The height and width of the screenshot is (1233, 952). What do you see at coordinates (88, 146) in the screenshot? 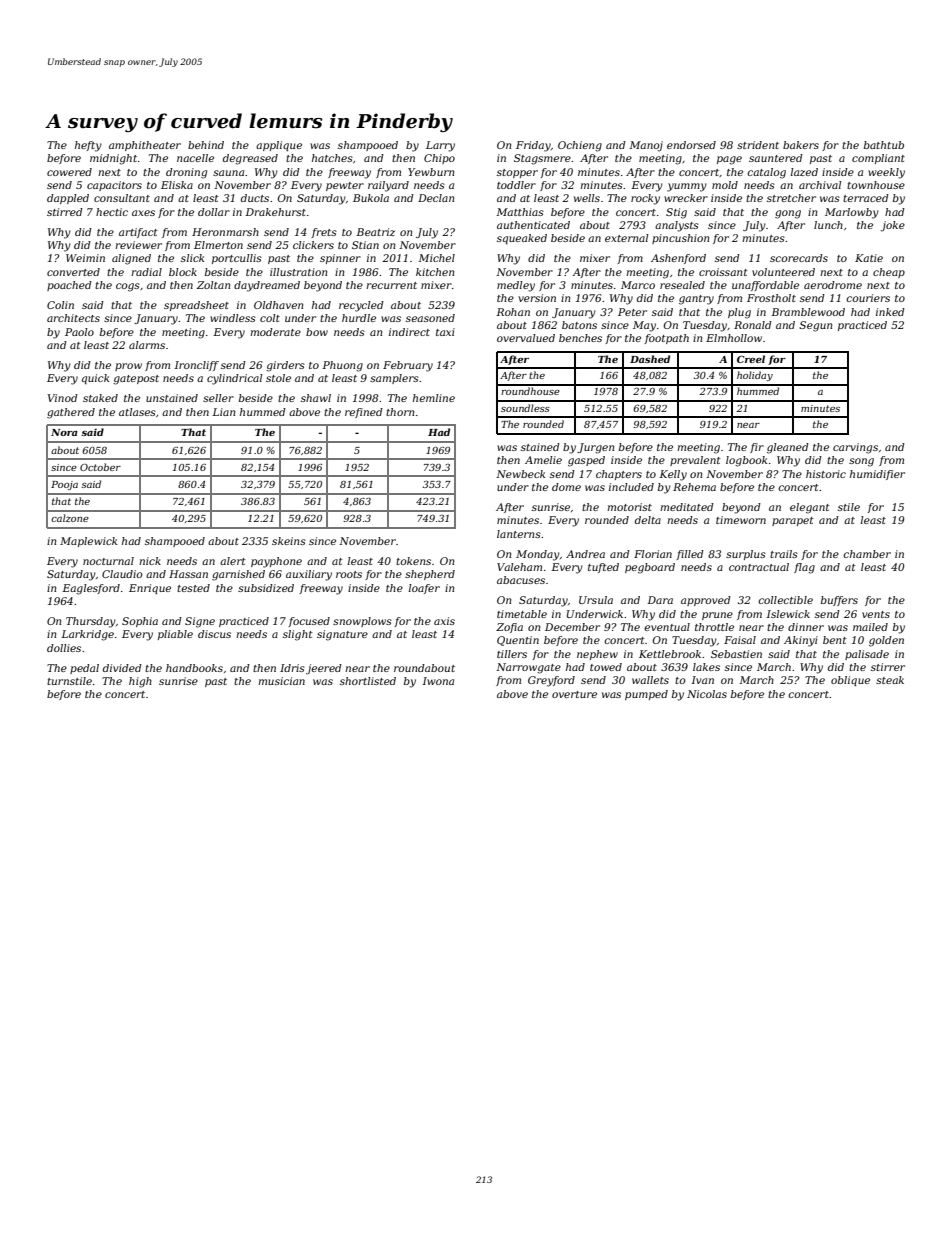
I see `hefty` at bounding box center [88, 146].
